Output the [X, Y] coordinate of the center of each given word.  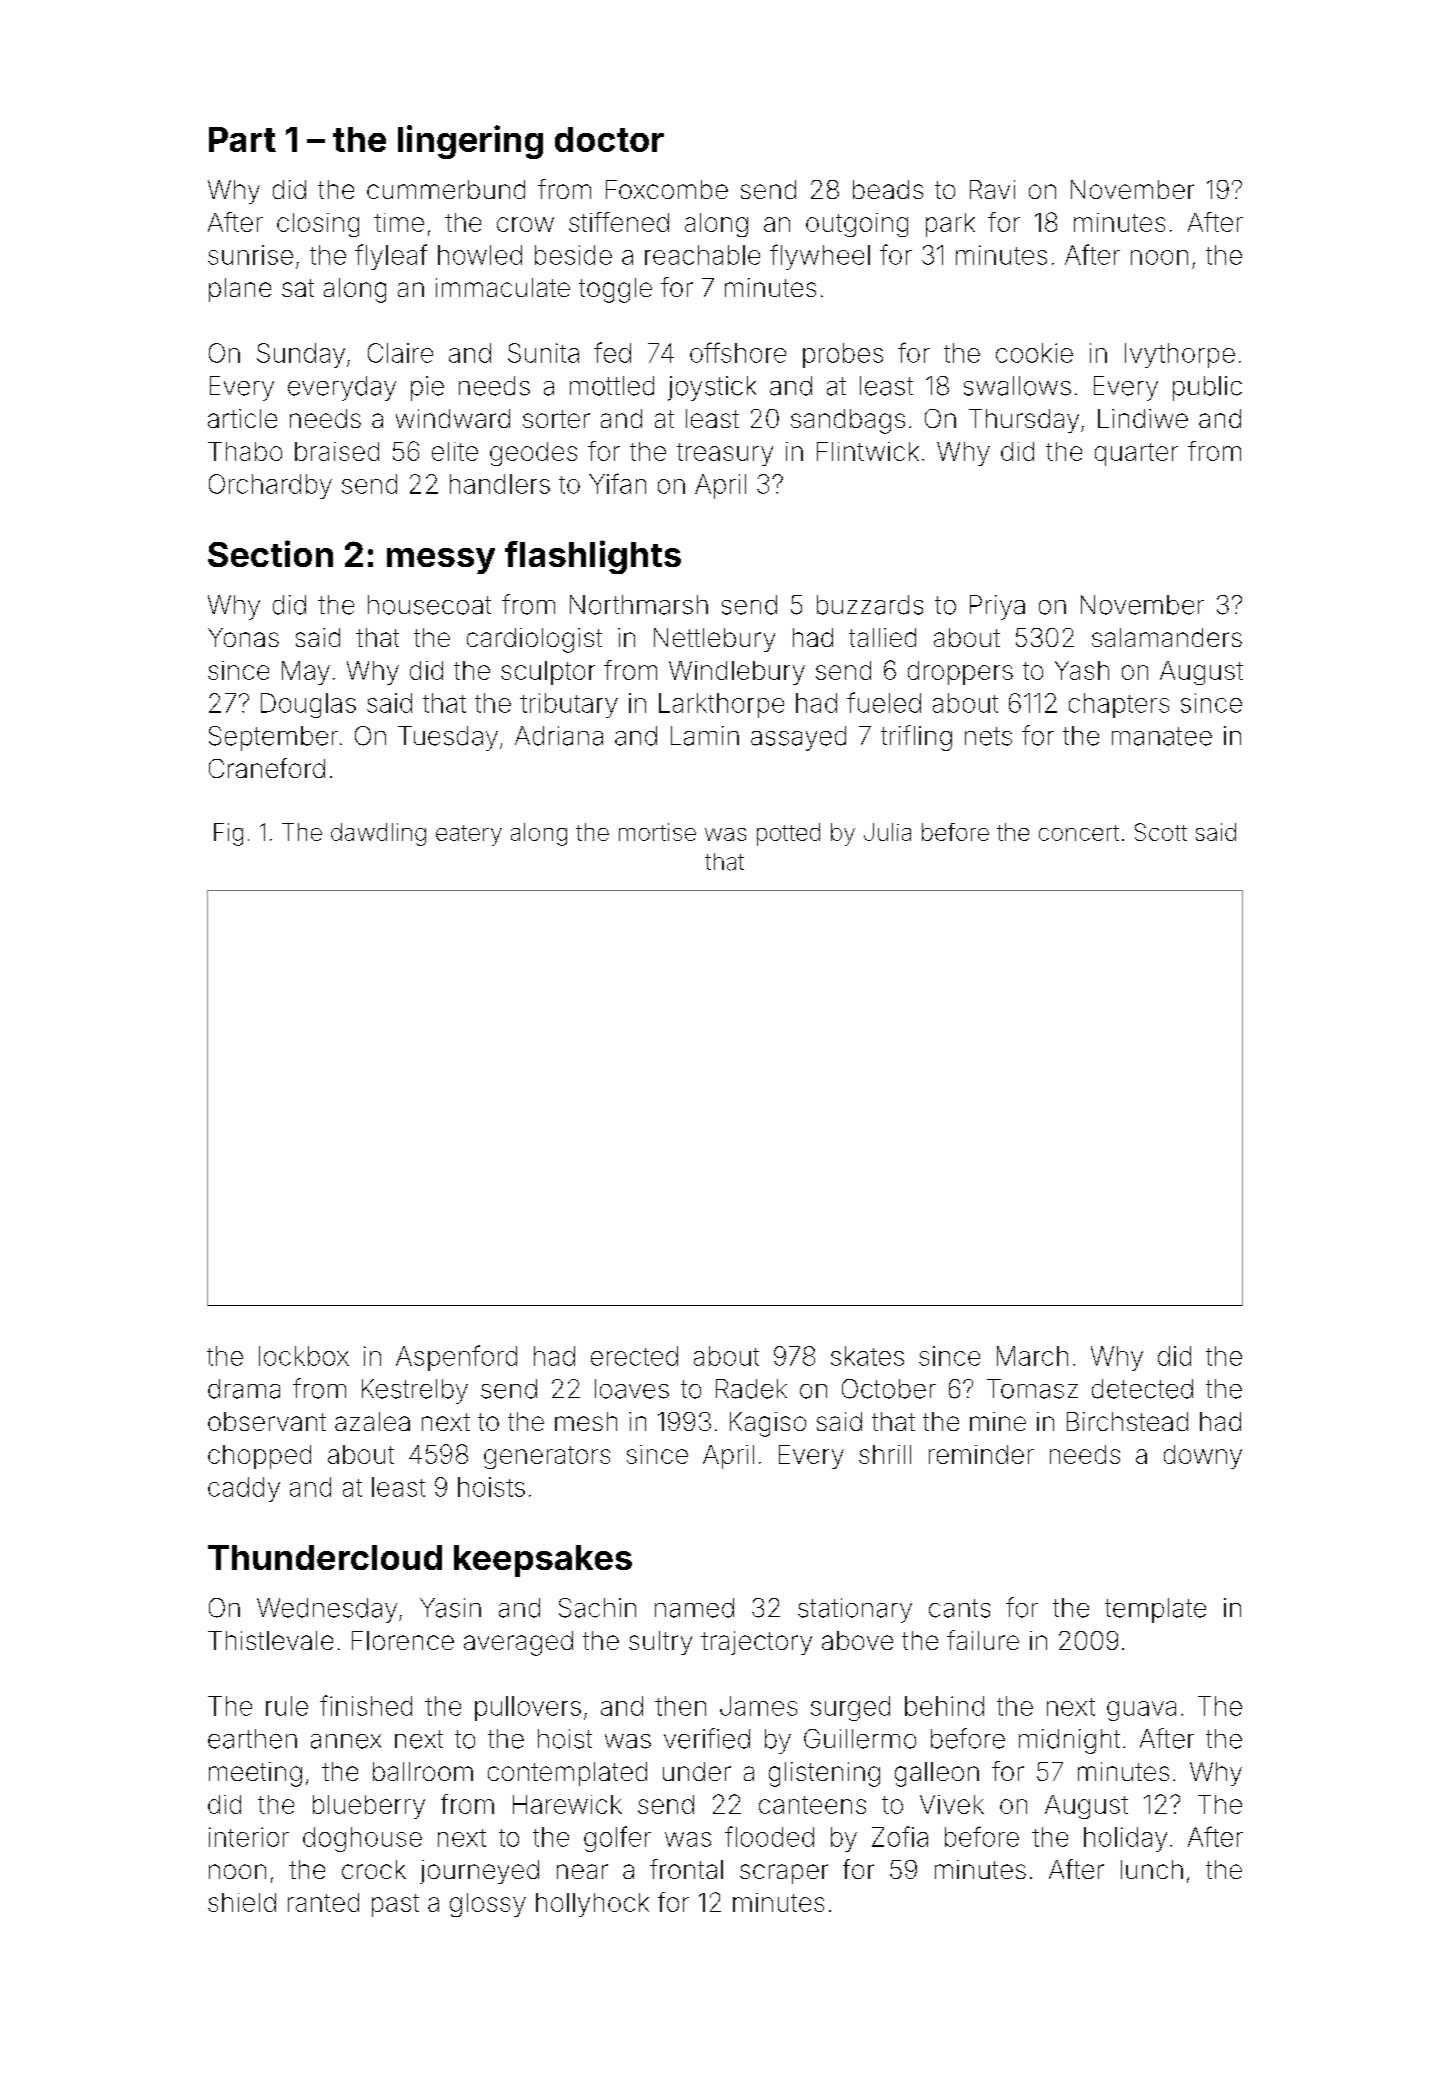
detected [1142, 1389]
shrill [885, 1454]
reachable [702, 255]
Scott [1161, 832]
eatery [469, 835]
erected [634, 1356]
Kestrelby [415, 1391]
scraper [784, 1874]
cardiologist [534, 640]
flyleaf [391, 257]
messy [441, 561]
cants [959, 1608]
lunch [1152, 1869]
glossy [488, 1905]
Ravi [992, 189]
